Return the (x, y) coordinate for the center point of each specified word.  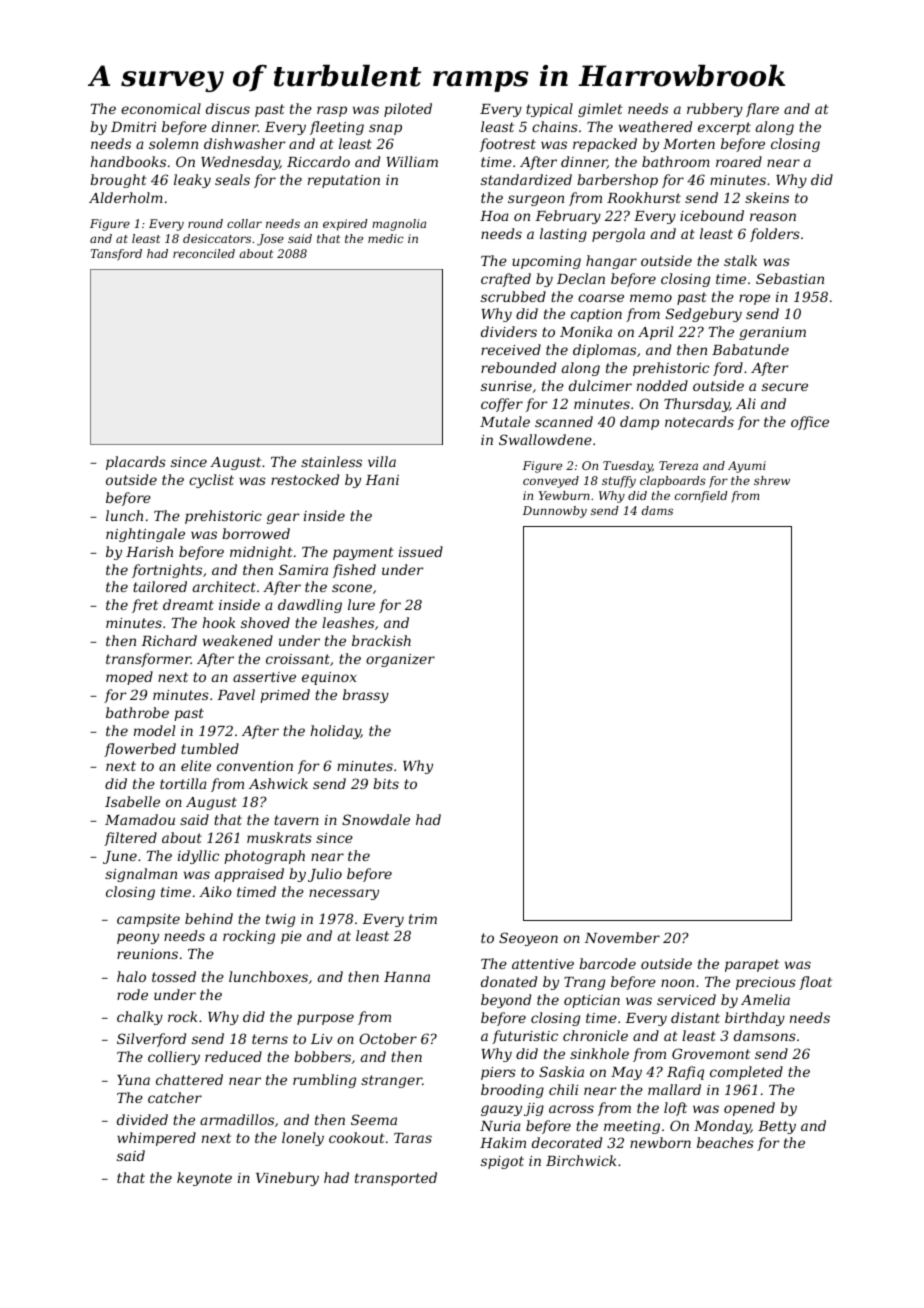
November (622, 937)
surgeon (536, 200)
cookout (357, 1137)
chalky (140, 1018)
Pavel (236, 694)
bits (386, 783)
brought (118, 181)
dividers (509, 331)
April (655, 333)
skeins (767, 197)
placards (136, 463)
